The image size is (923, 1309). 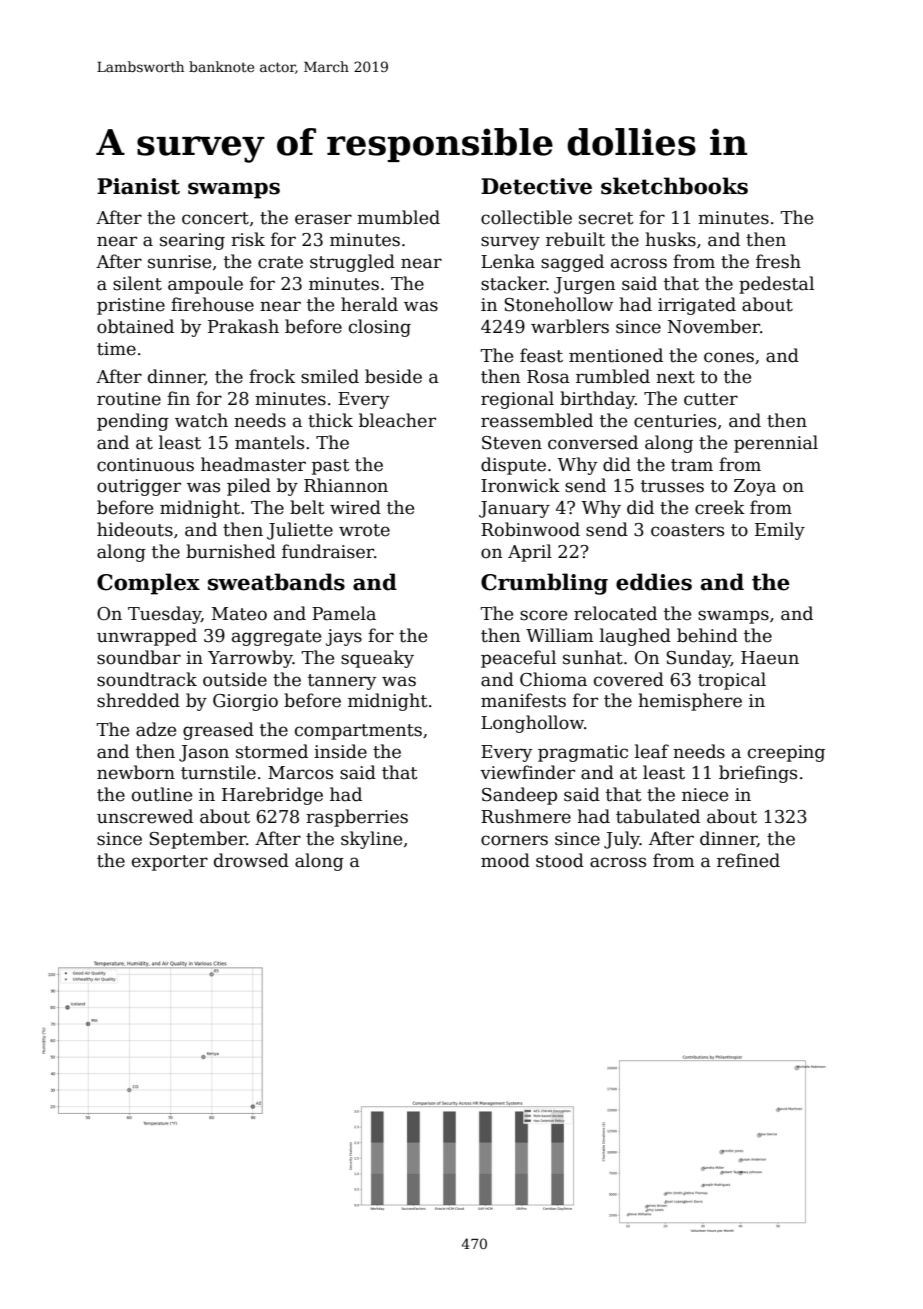 I want to click on exporter, so click(x=170, y=863).
